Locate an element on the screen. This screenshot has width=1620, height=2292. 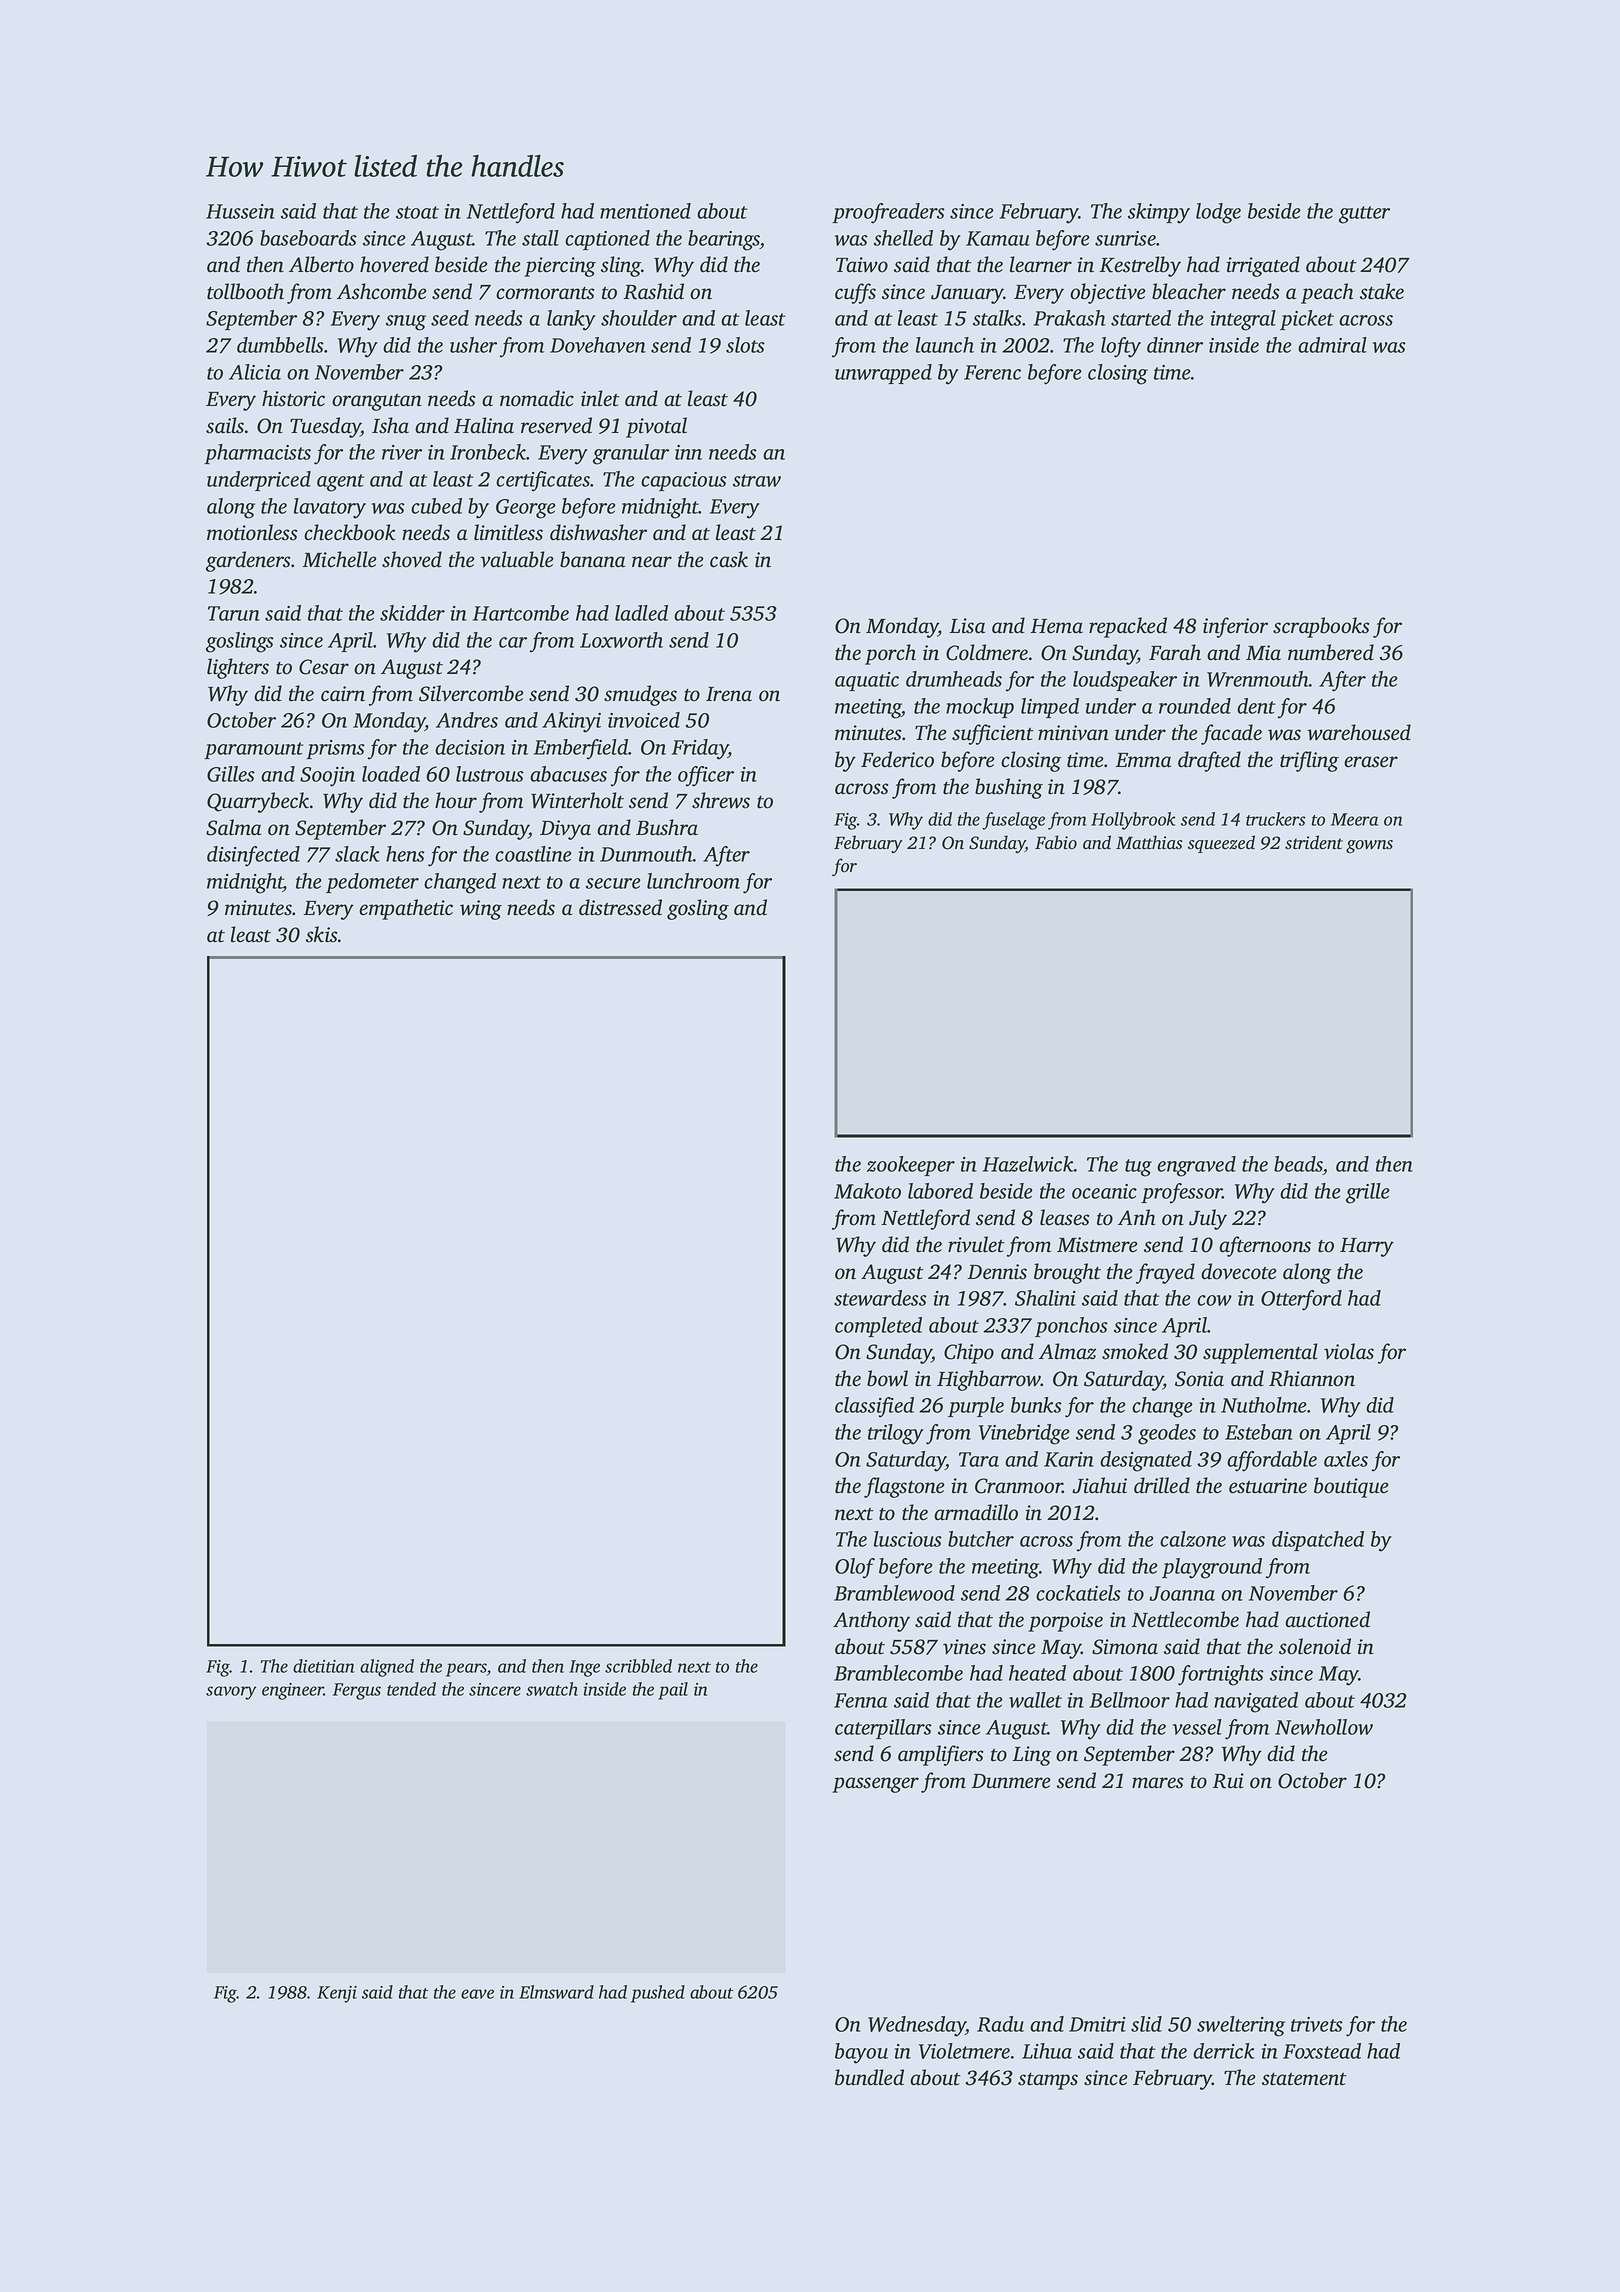
Elmsward is located at coordinates (556, 1992).
